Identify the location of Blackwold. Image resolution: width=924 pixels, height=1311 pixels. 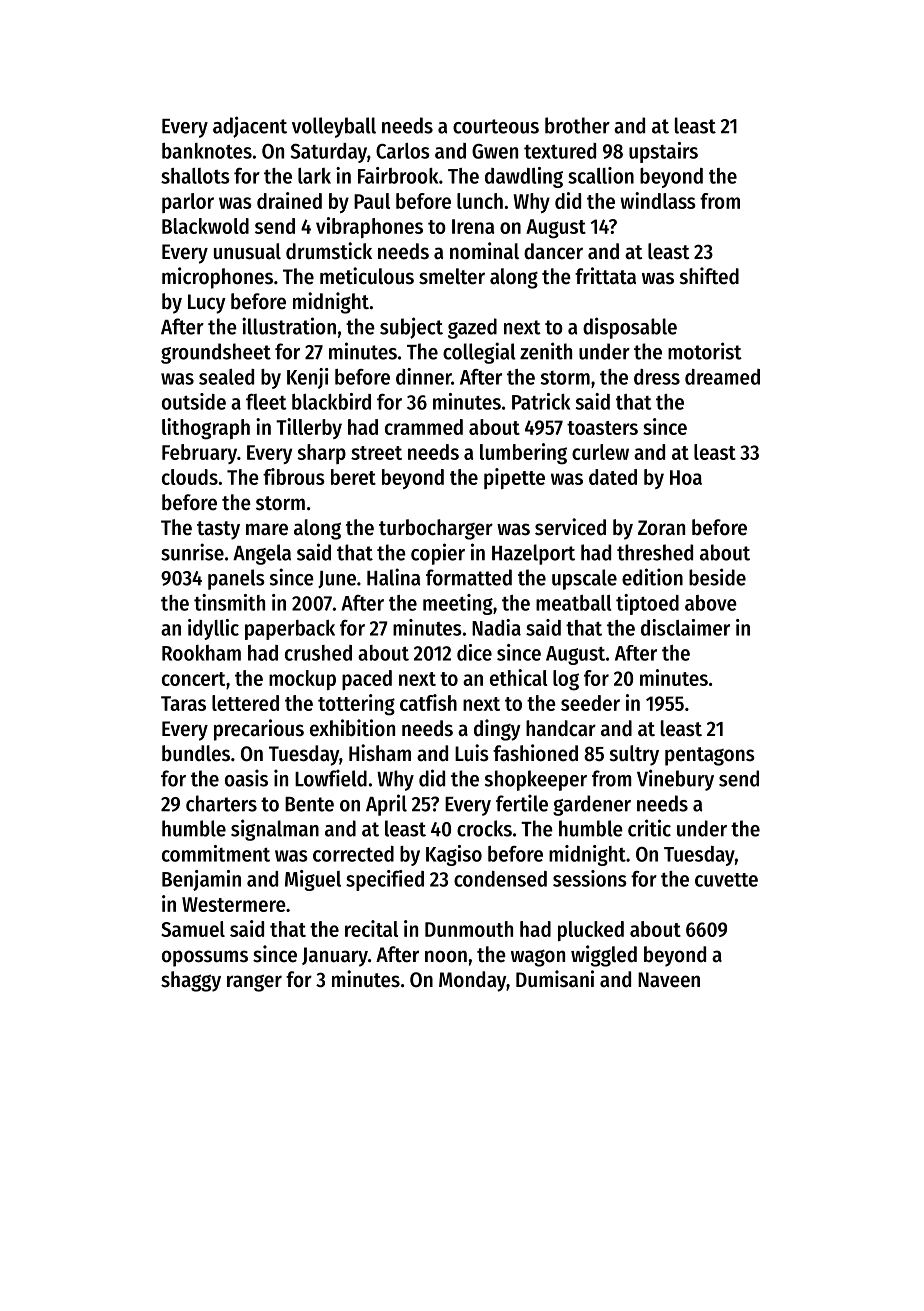
(205, 226).
